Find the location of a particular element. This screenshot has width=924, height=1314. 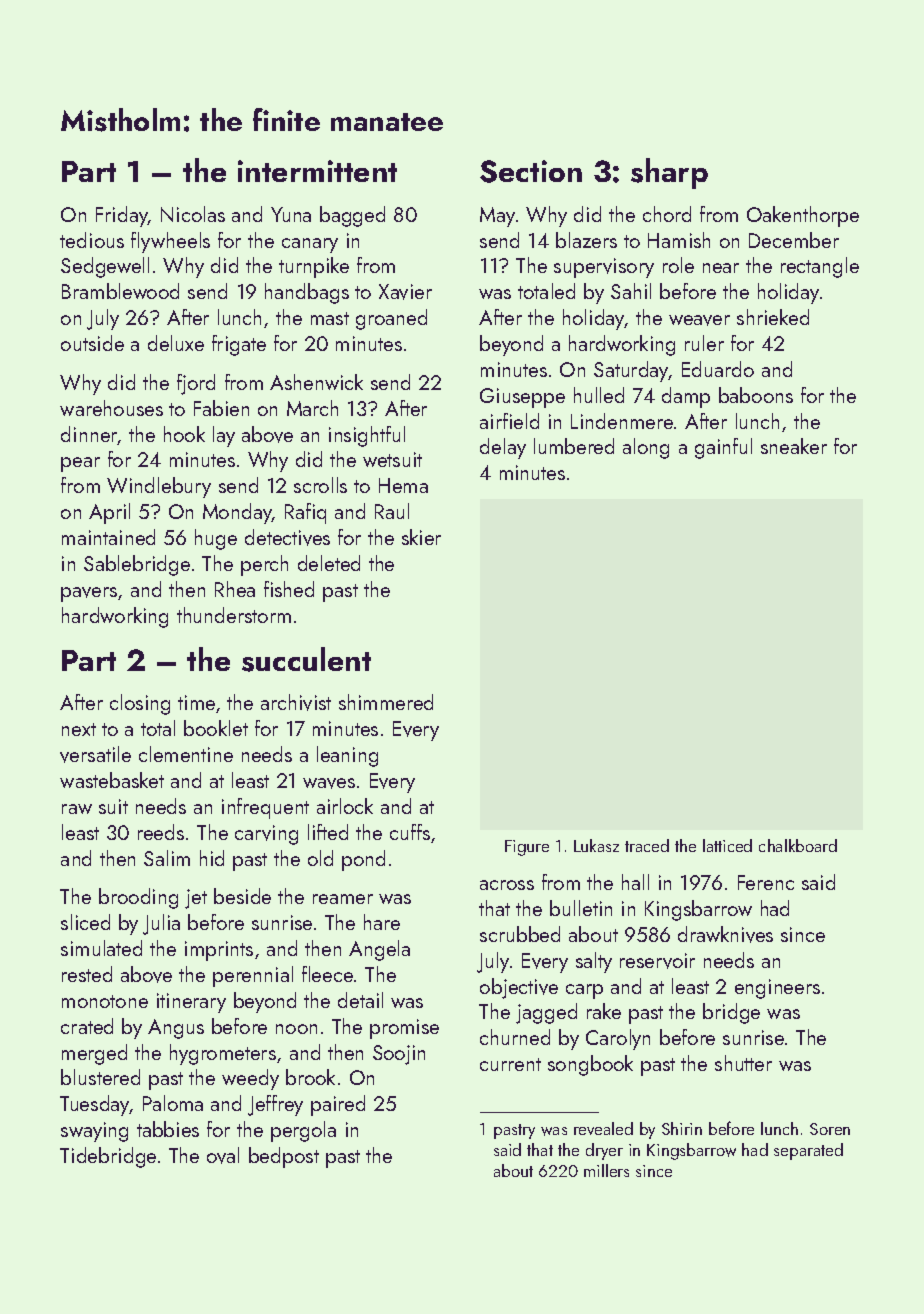

Nicolas is located at coordinates (193, 214).
